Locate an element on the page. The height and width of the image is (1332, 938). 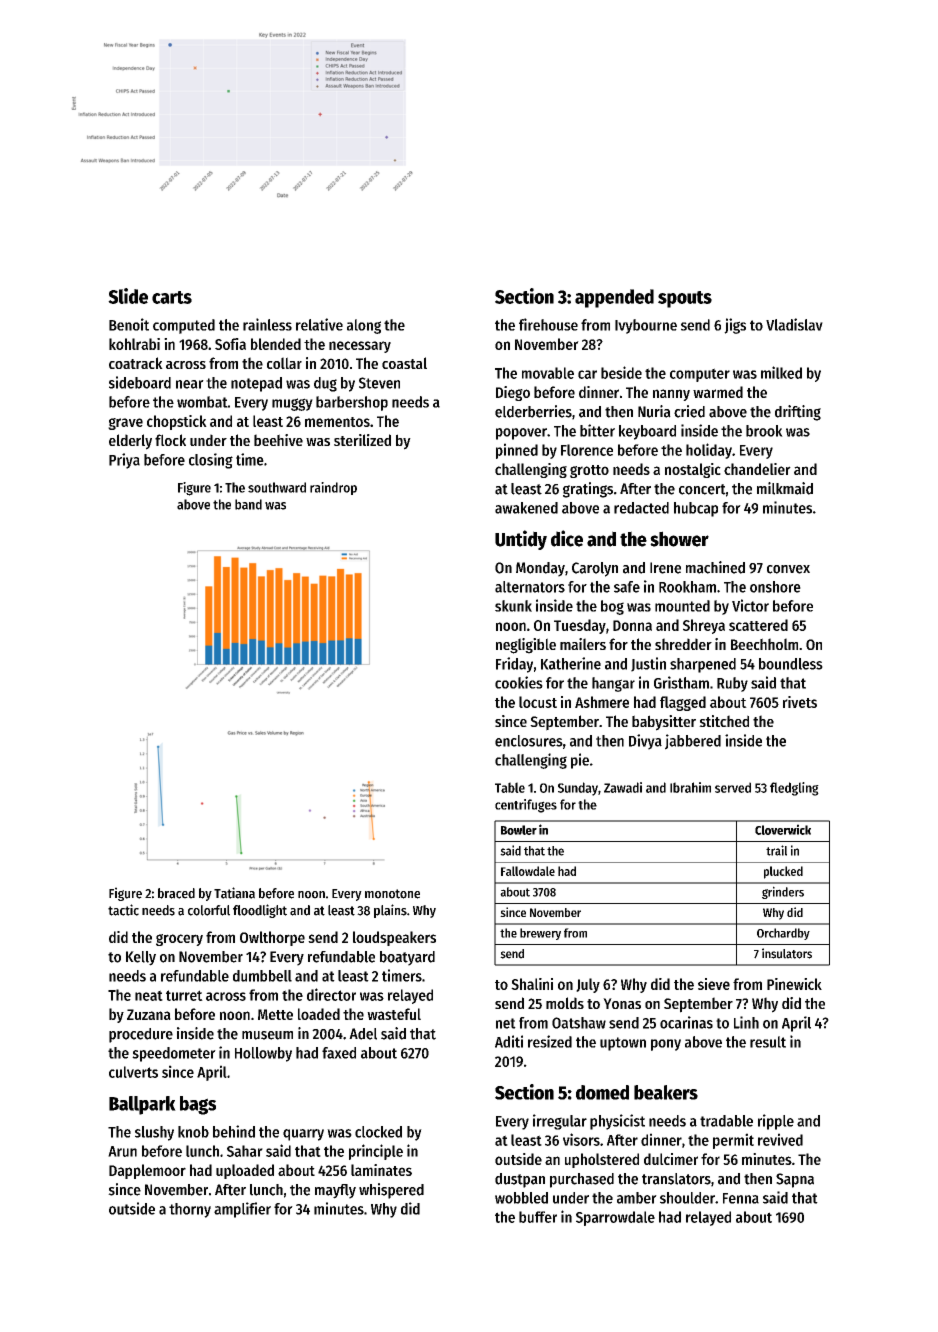
Tatiana is located at coordinates (234, 893).
